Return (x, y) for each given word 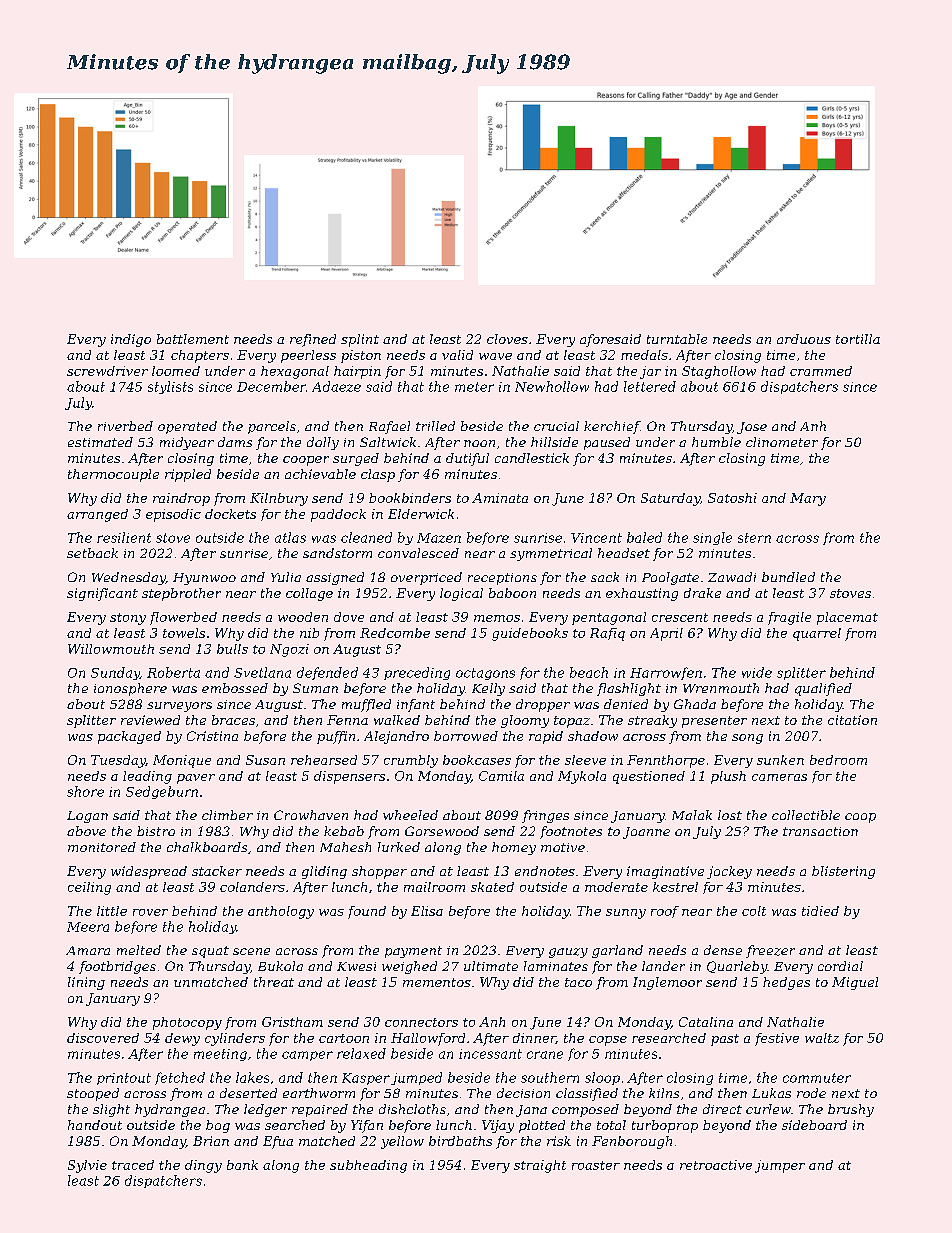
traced (133, 1165)
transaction (820, 831)
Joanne (646, 833)
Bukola (280, 966)
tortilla (858, 339)
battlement (193, 339)
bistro (156, 831)
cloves (507, 339)
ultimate (491, 966)
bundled (788, 577)
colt (754, 911)
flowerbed (183, 618)
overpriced (426, 578)
